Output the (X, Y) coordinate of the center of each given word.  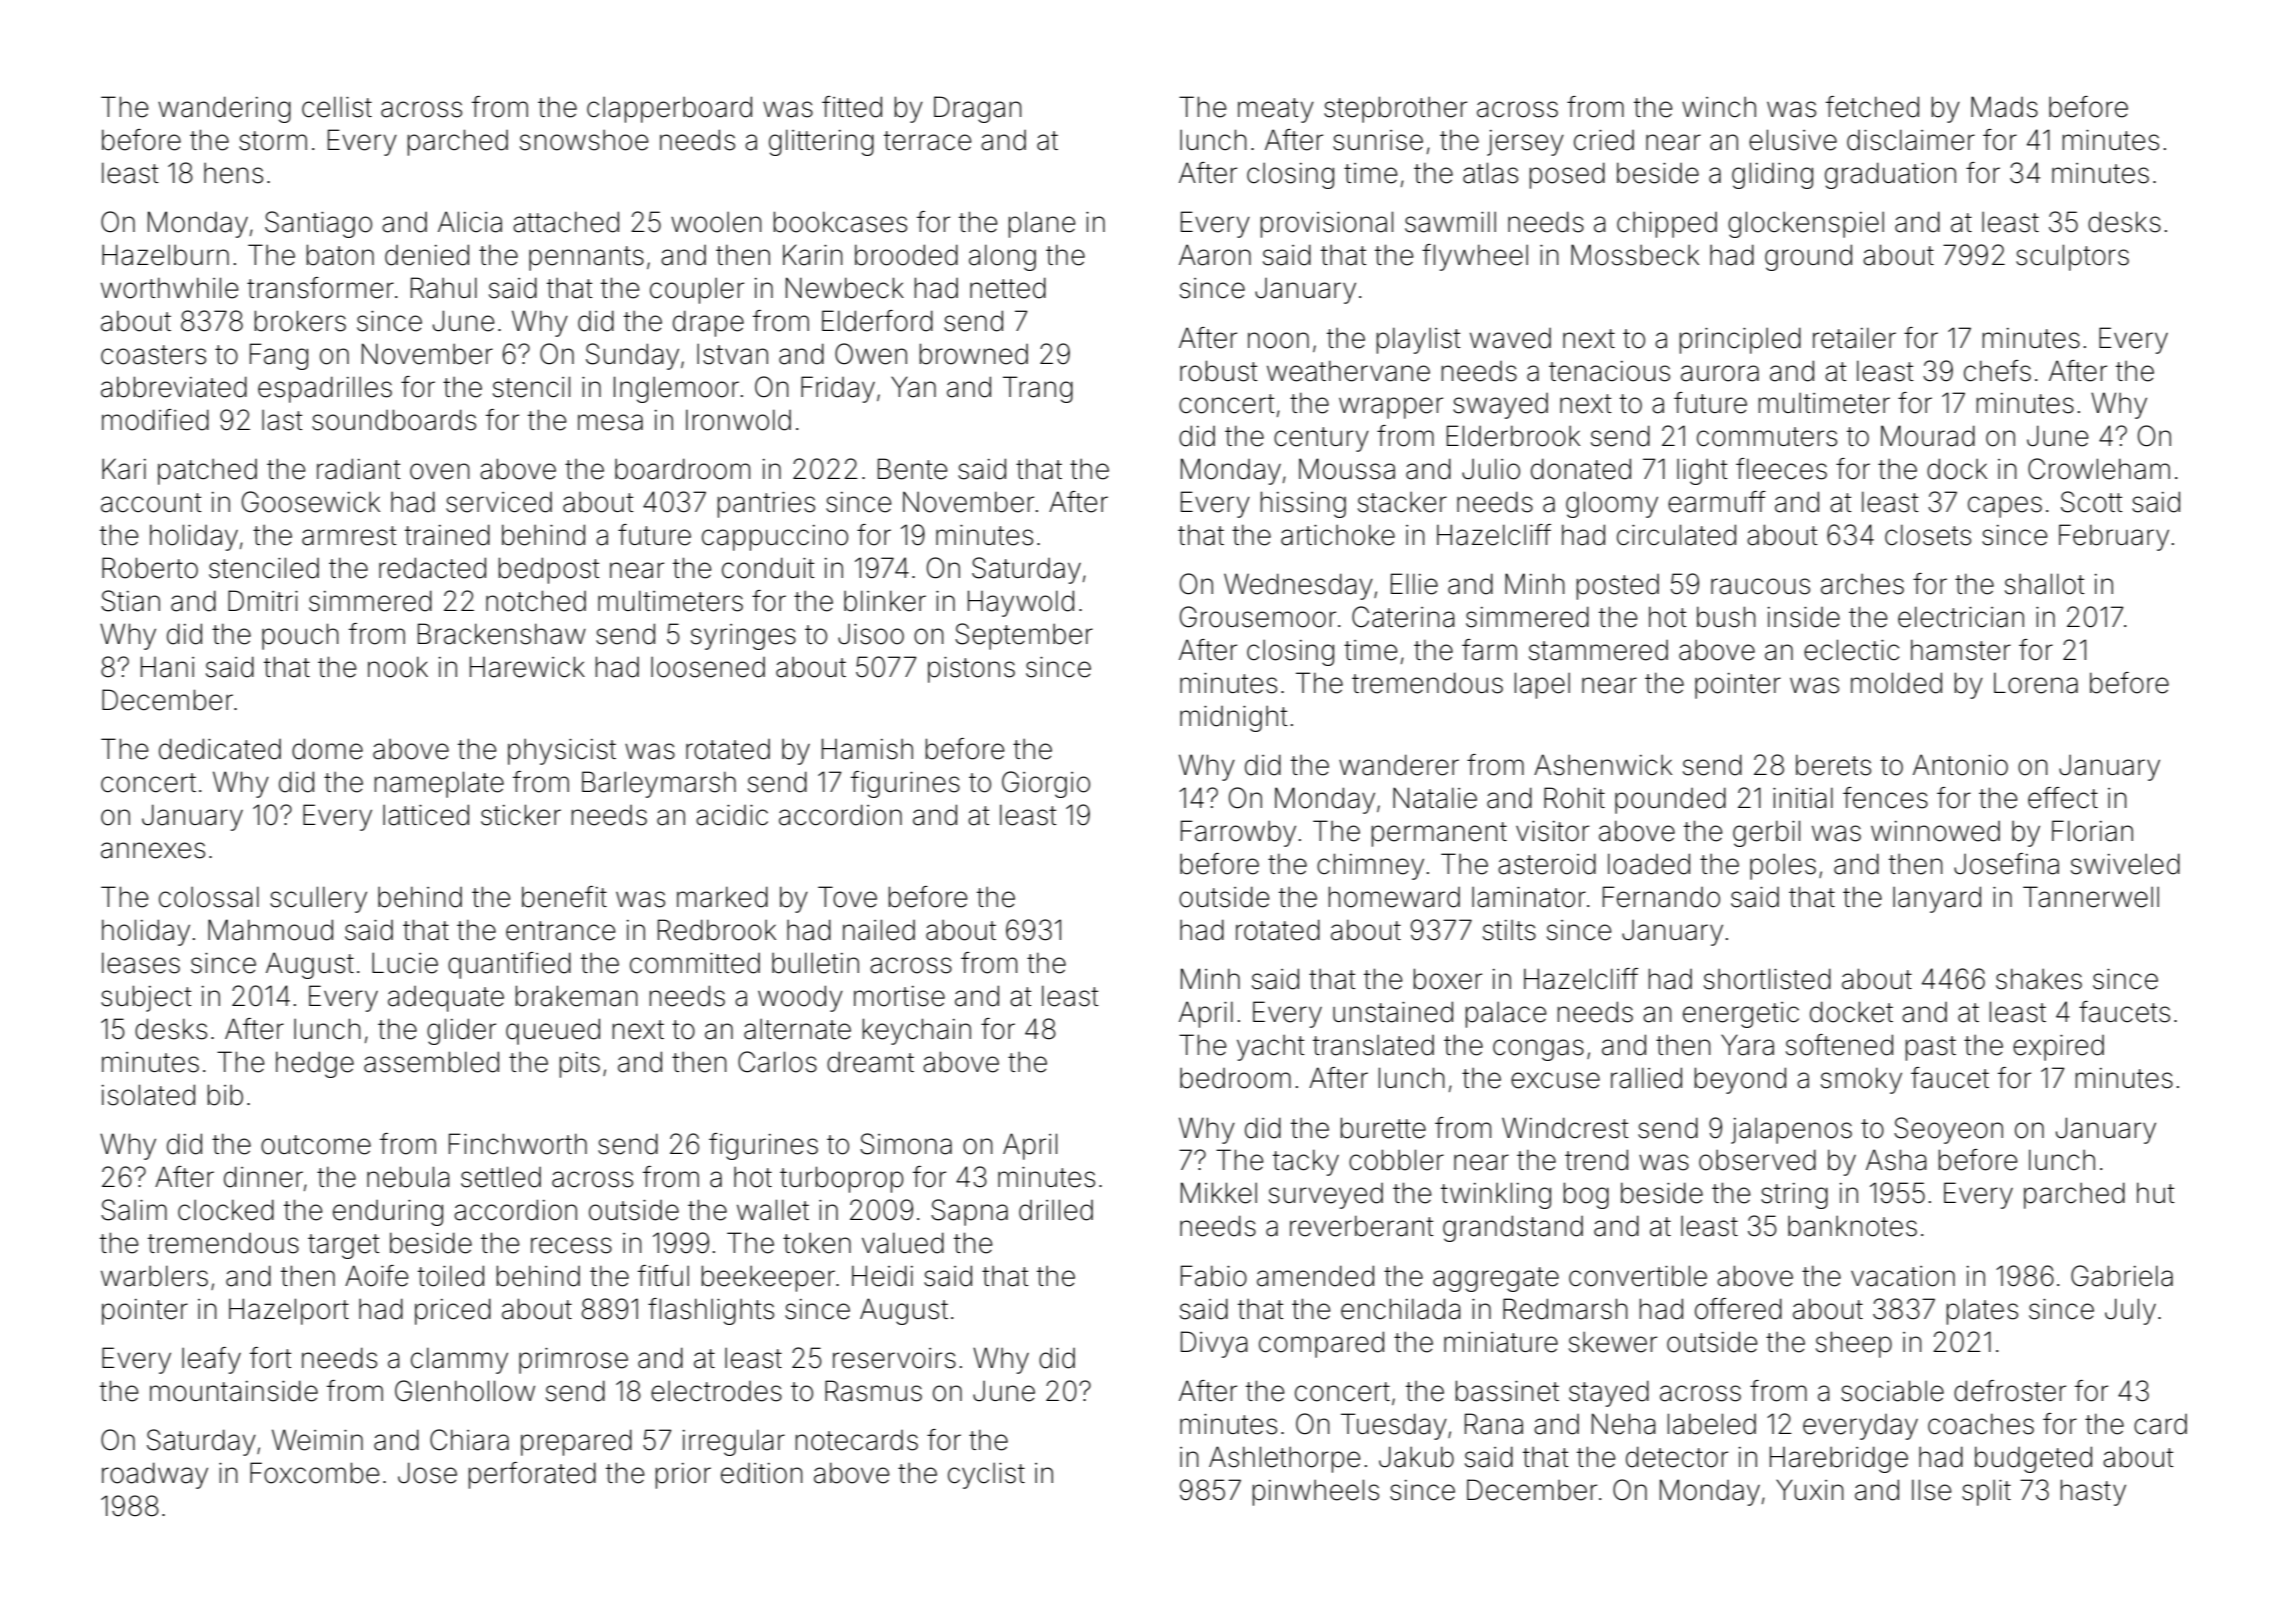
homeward (1394, 897)
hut (2156, 1192)
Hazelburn (165, 255)
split (1986, 1493)
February (2114, 537)
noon (1278, 340)
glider (461, 1031)
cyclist (986, 1476)
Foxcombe (315, 1473)
